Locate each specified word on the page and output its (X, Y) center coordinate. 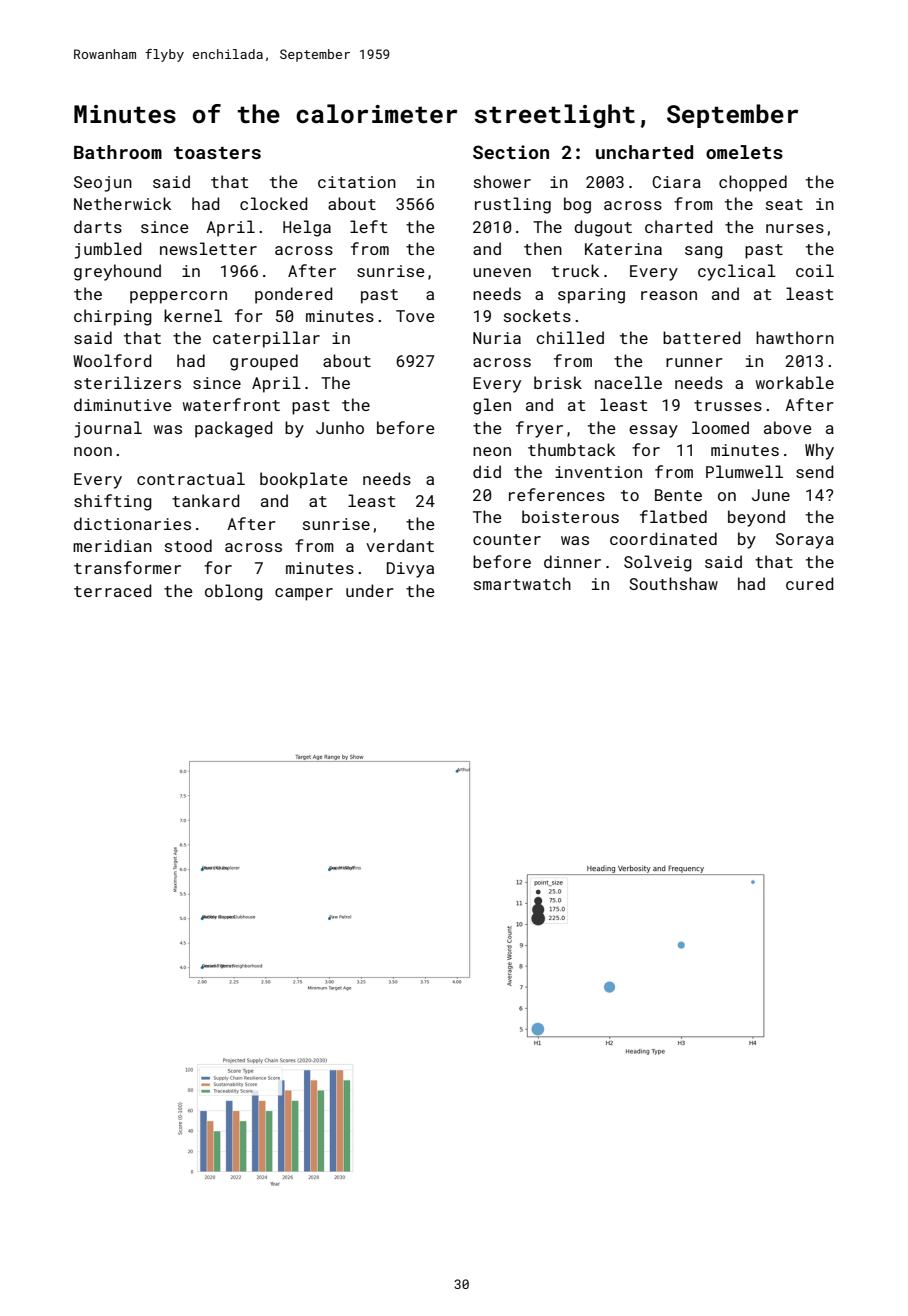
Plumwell (744, 471)
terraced (113, 590)
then (543, 248)
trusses (728, 405)
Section (511, 152)
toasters (217, 153)
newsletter (208, 248)
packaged (234, 429)
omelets (744, 152)
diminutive (122, 404)
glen (492, 406)
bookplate (303, 480)
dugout (603, 228)
